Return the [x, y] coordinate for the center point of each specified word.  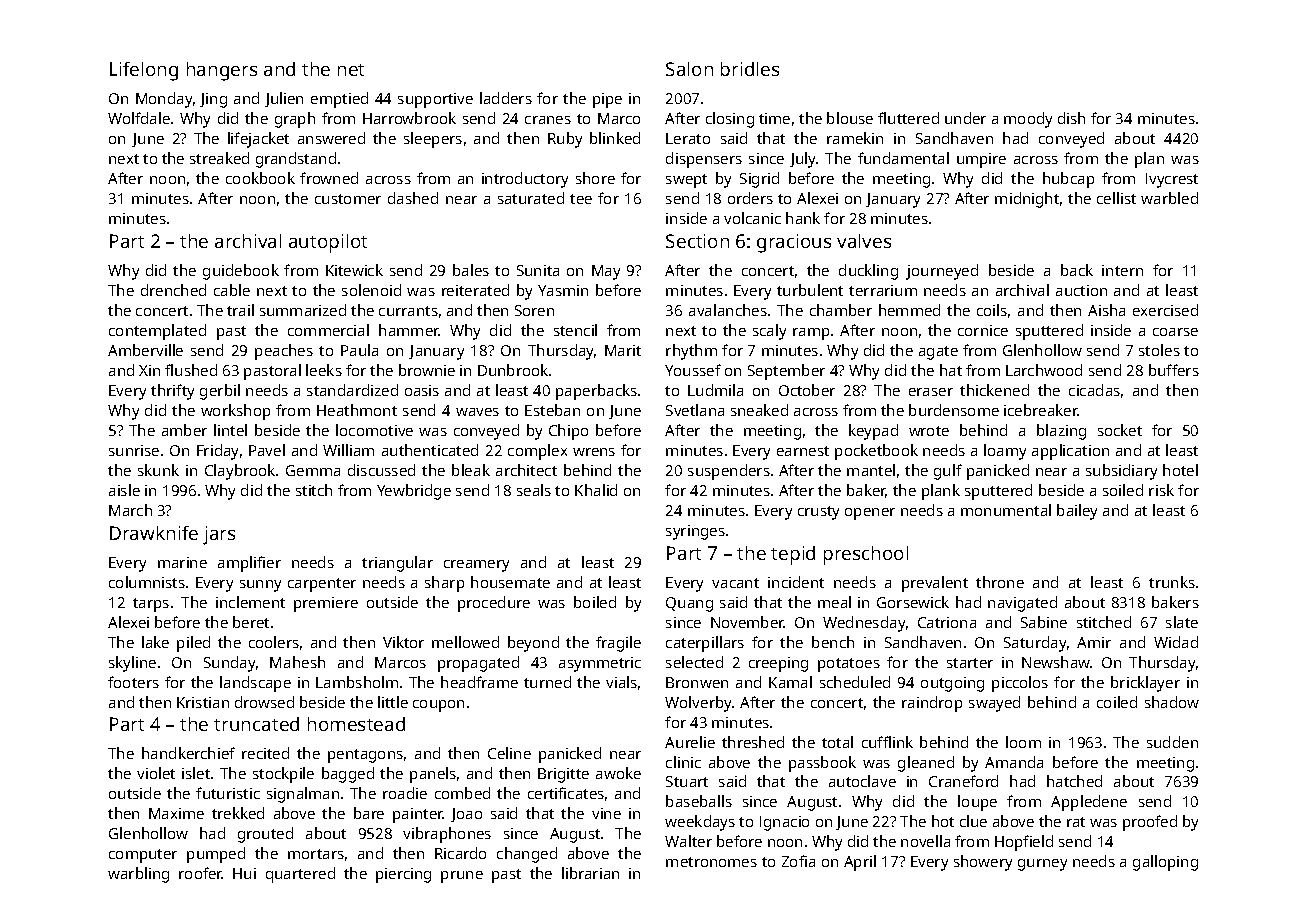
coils [992, 310]
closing [730, 120]
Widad [1176, 642]
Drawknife [154, 533]
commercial [328, 330]
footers [133, 682]
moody [1028, 120]
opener [870, 514]
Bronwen [697, 682]
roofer [200, 873]
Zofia [798, 861]
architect [526, 470]
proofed [1150, 823]
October [807, 390]
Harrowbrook [409, 118]
